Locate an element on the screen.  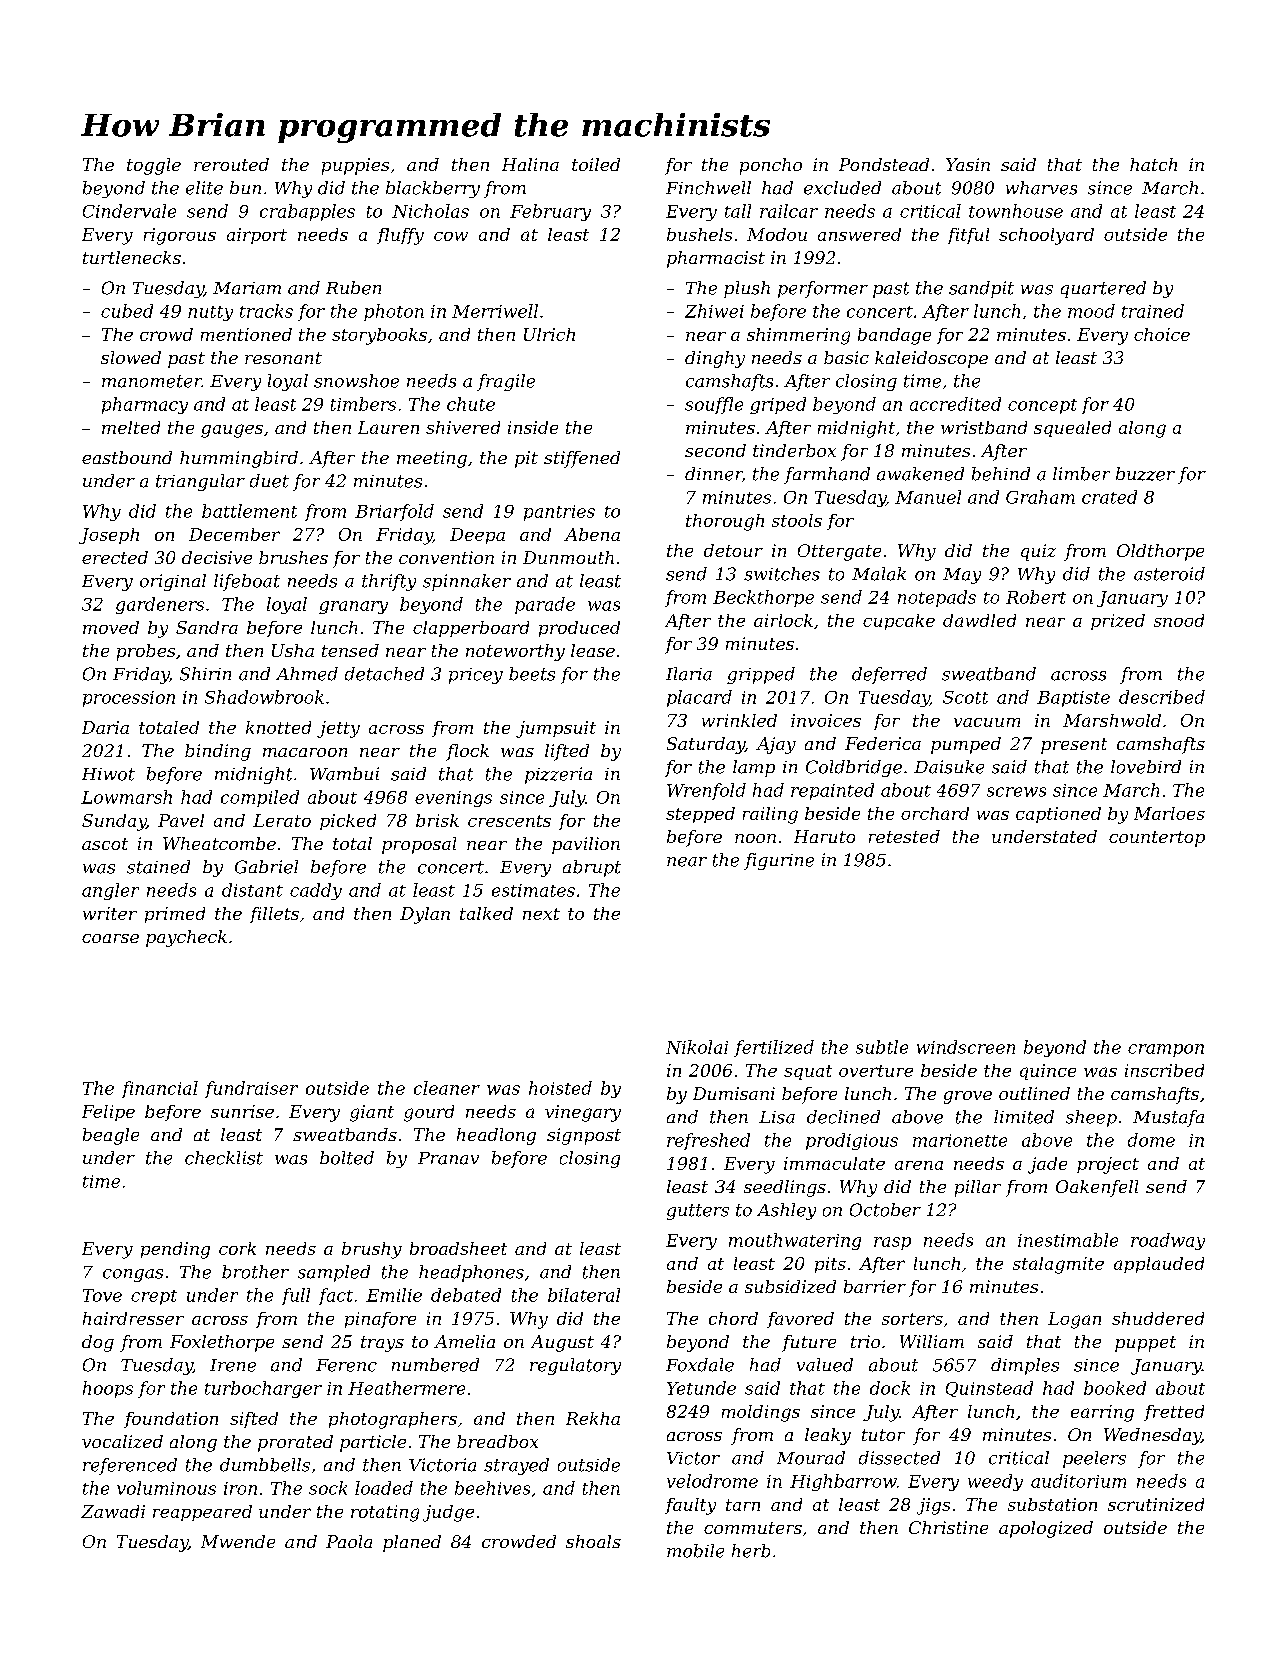
fillets is located at coordinates (274, 915).
